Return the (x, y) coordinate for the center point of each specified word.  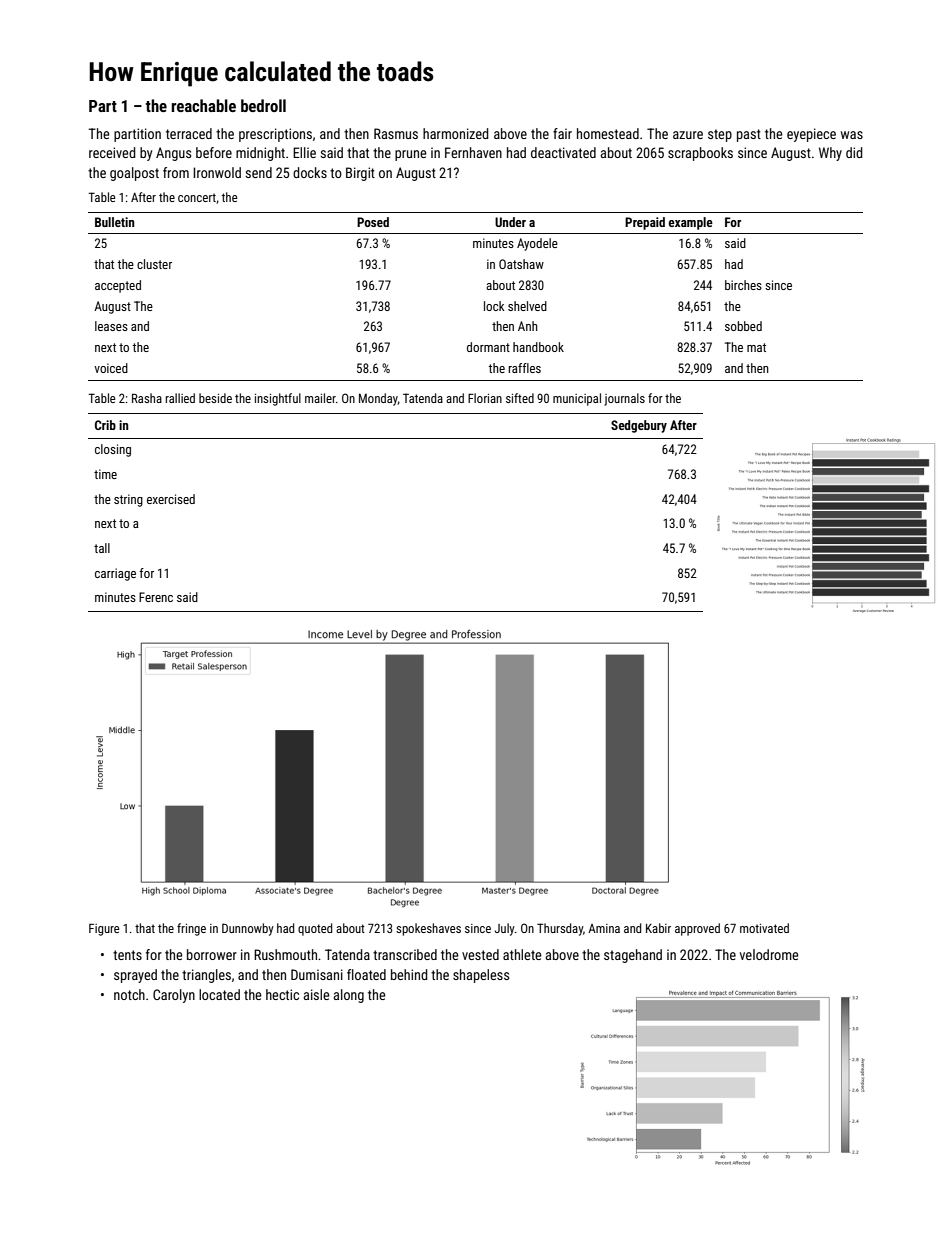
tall (102, 548)
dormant (488, 347)
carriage (115, 574)
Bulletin (114, 222)
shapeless (481, 976)
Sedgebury (639, 426)
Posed (373, 222)
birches (743, 285)
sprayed (135, 976)
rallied (180, 398)
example (690, 223)
